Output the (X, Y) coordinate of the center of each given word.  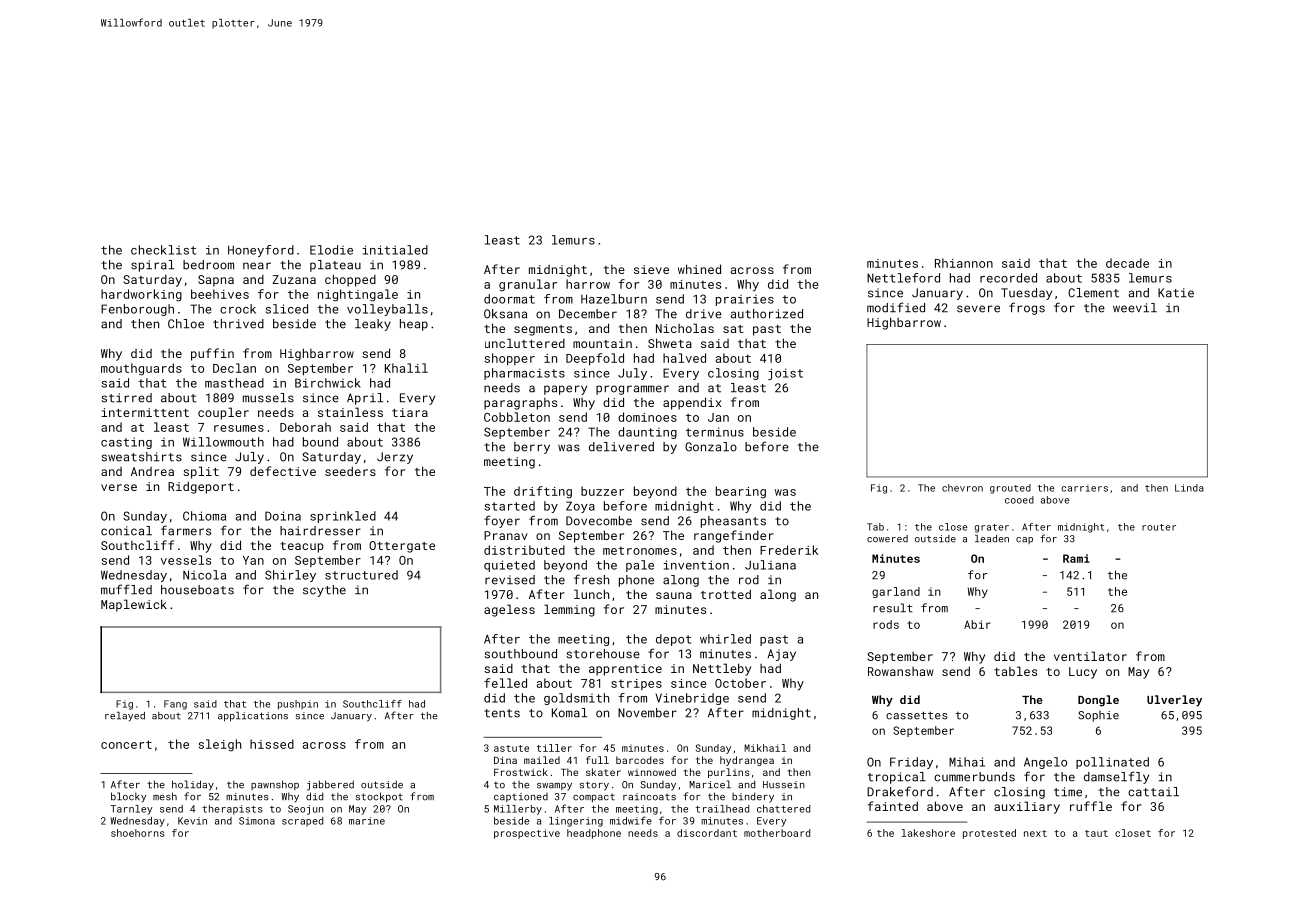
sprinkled (343, 517)
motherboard (777, 833)
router (1159, 527)
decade (1127, 263)
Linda (1189, 488)
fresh (591, 579)
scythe (324, 591)
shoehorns (138, 833)
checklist (163, 250)
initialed (395, 250)
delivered (621, 447)
